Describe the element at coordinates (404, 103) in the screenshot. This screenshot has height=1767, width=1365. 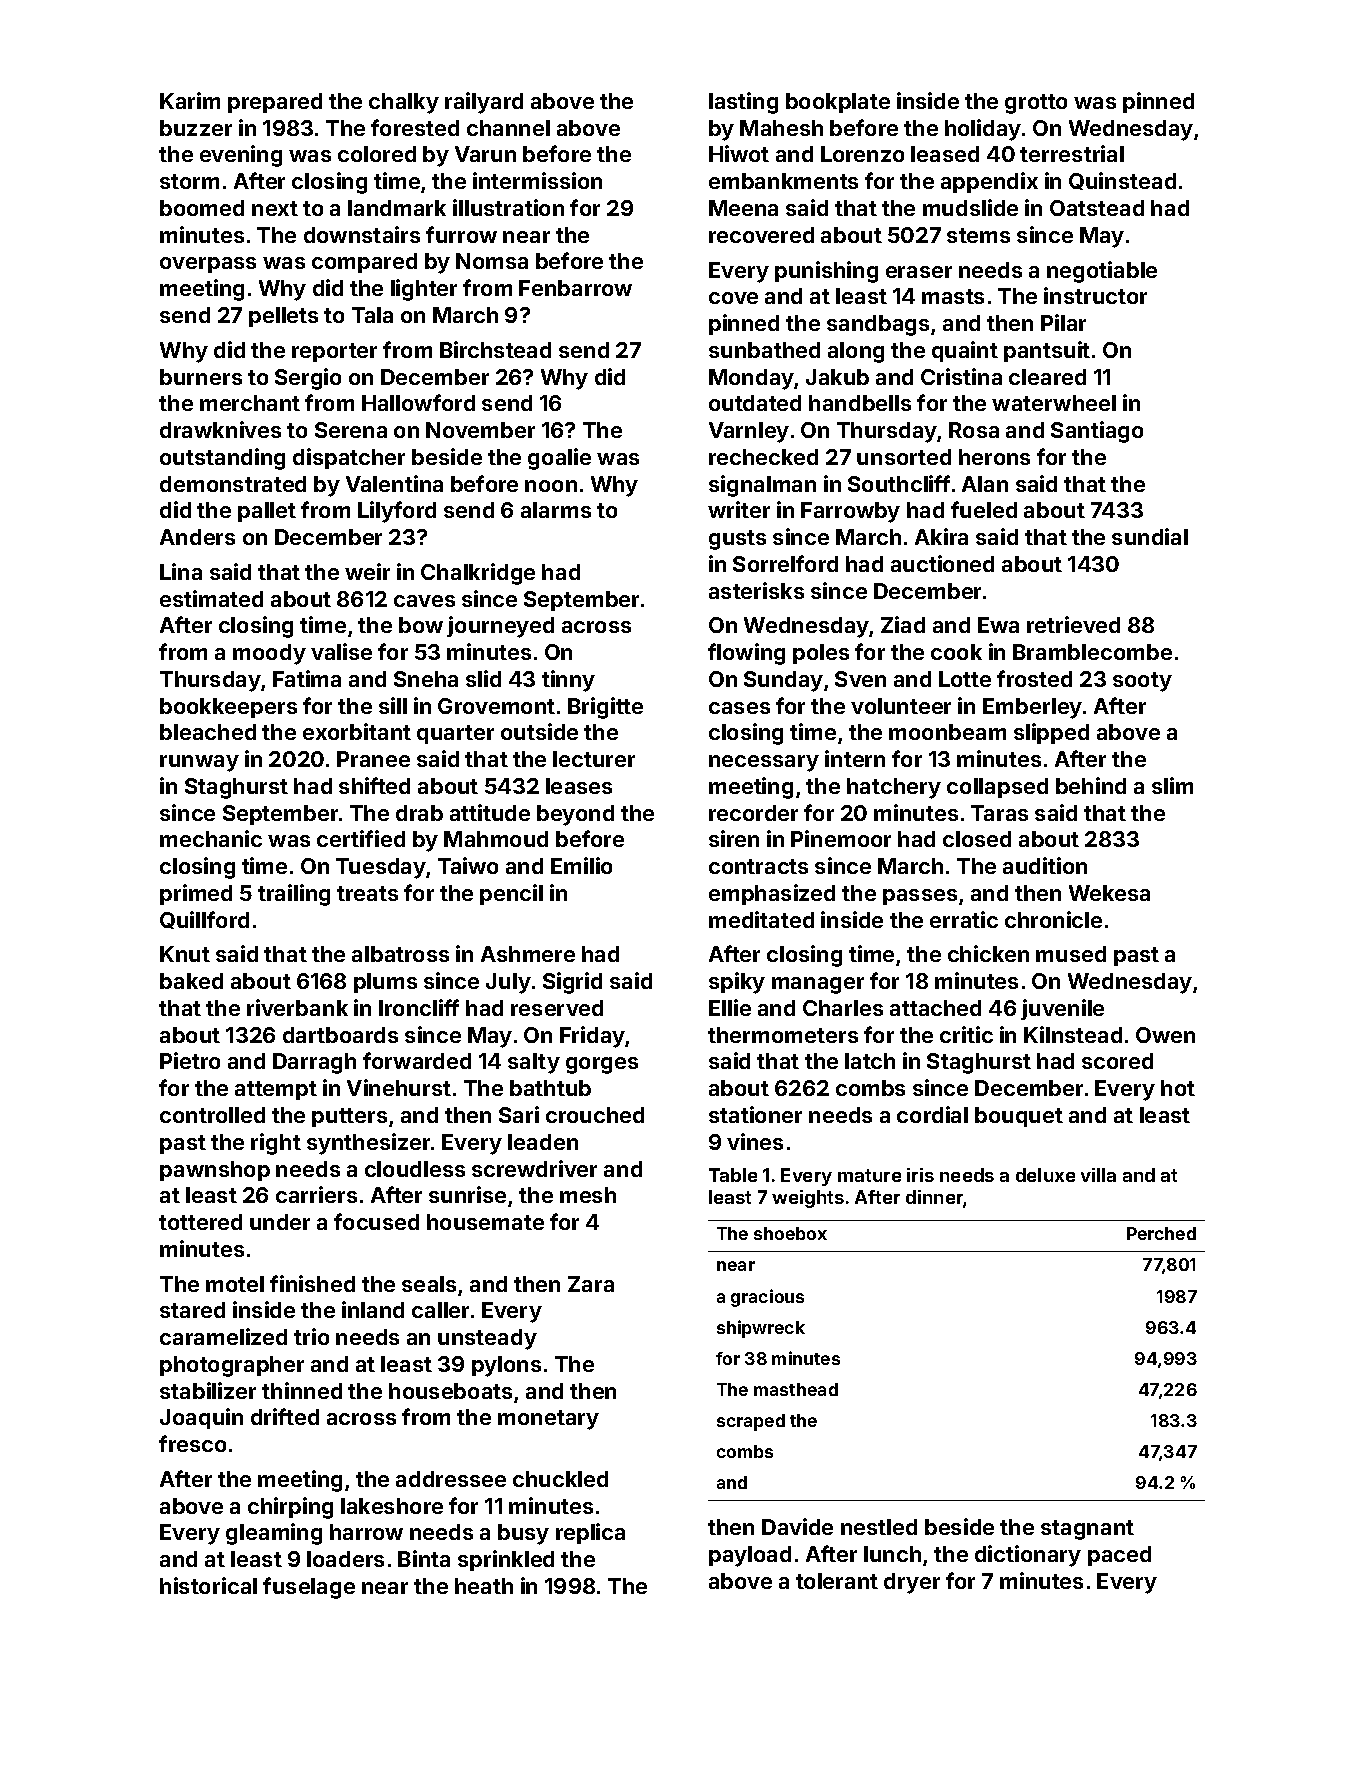
I see `chalky` at that location.
